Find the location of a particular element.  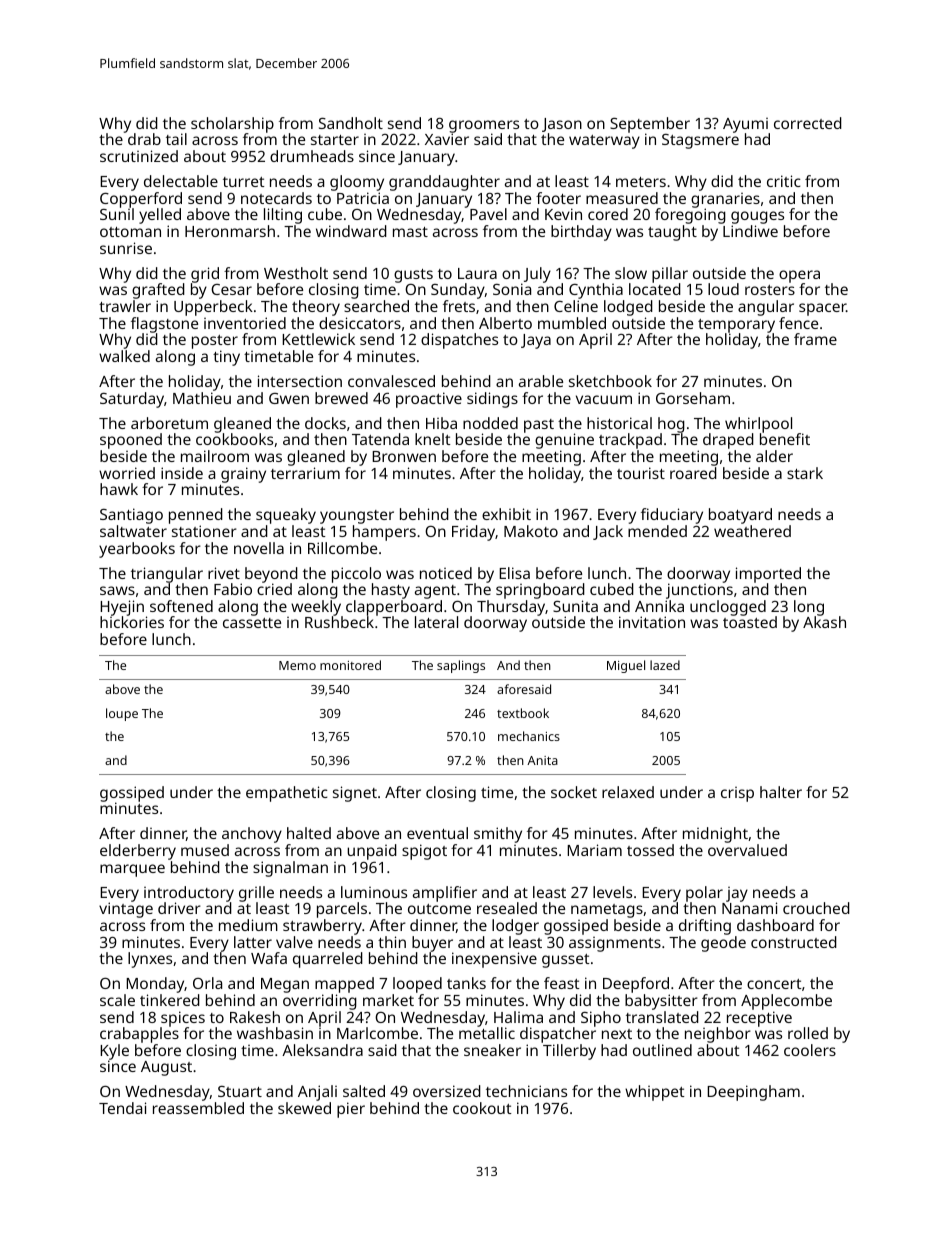

waterway is located at coordinates (604, 142).
